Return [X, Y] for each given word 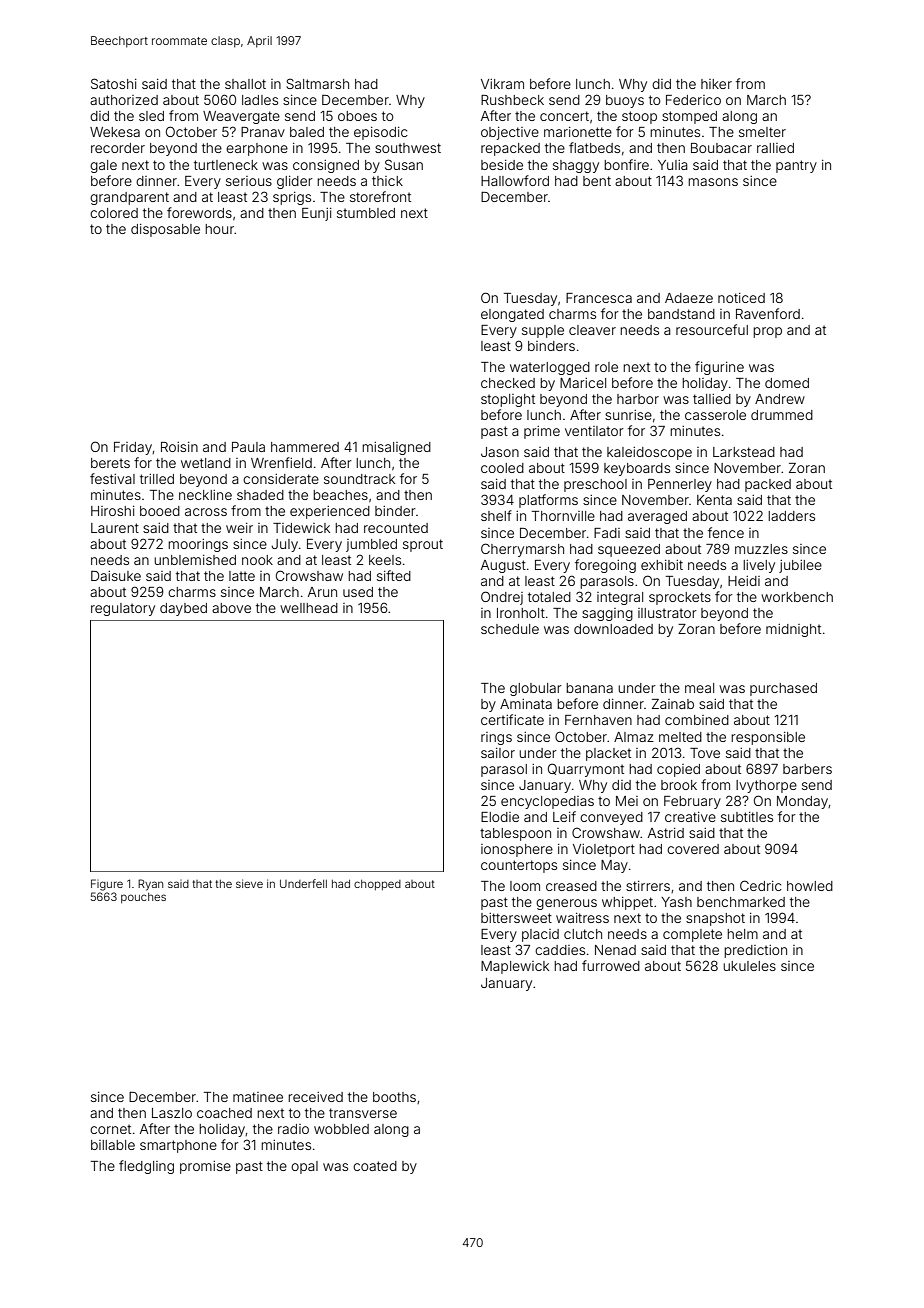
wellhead [309, 608]
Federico [693, 100]
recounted [396, 528]
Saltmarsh [317, 83]
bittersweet [516, 918]
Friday [133, 448]
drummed [782, 415]
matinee [258, 1097]
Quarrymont [586, 770]
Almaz [634, 737]
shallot [245, 84]
